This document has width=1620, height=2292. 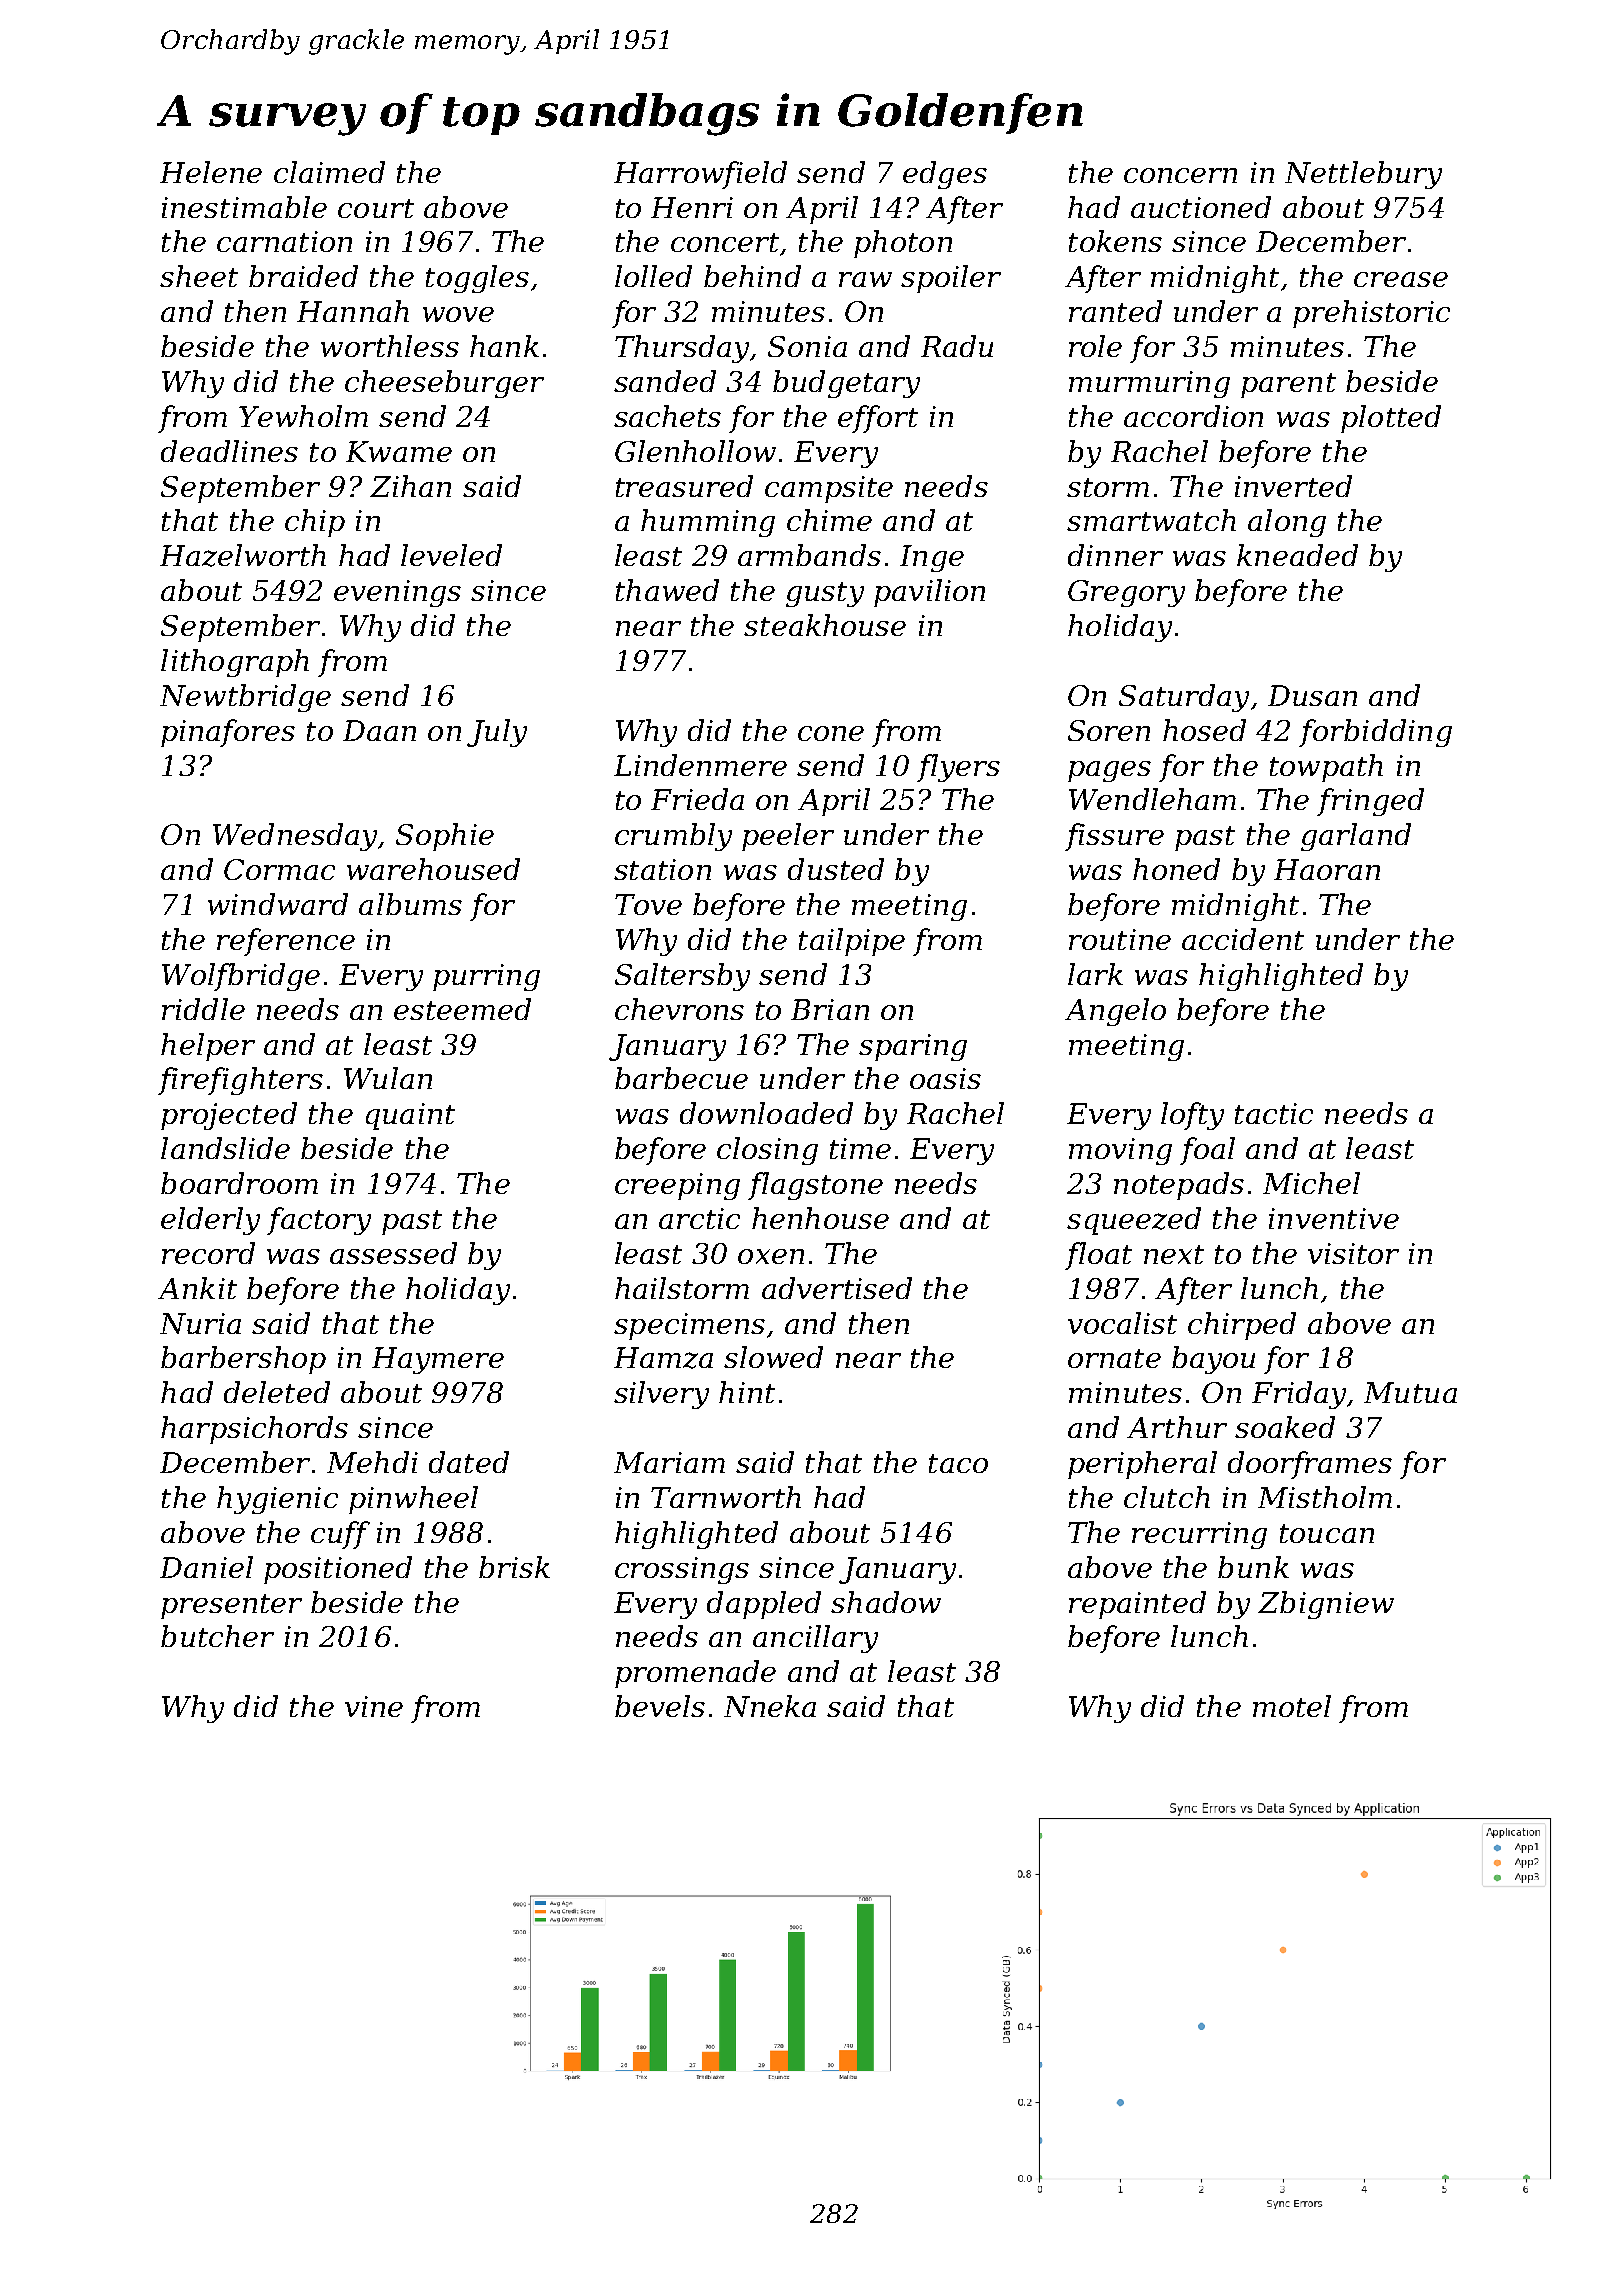 I want to click on dated, so click(x=469, y=1462).
